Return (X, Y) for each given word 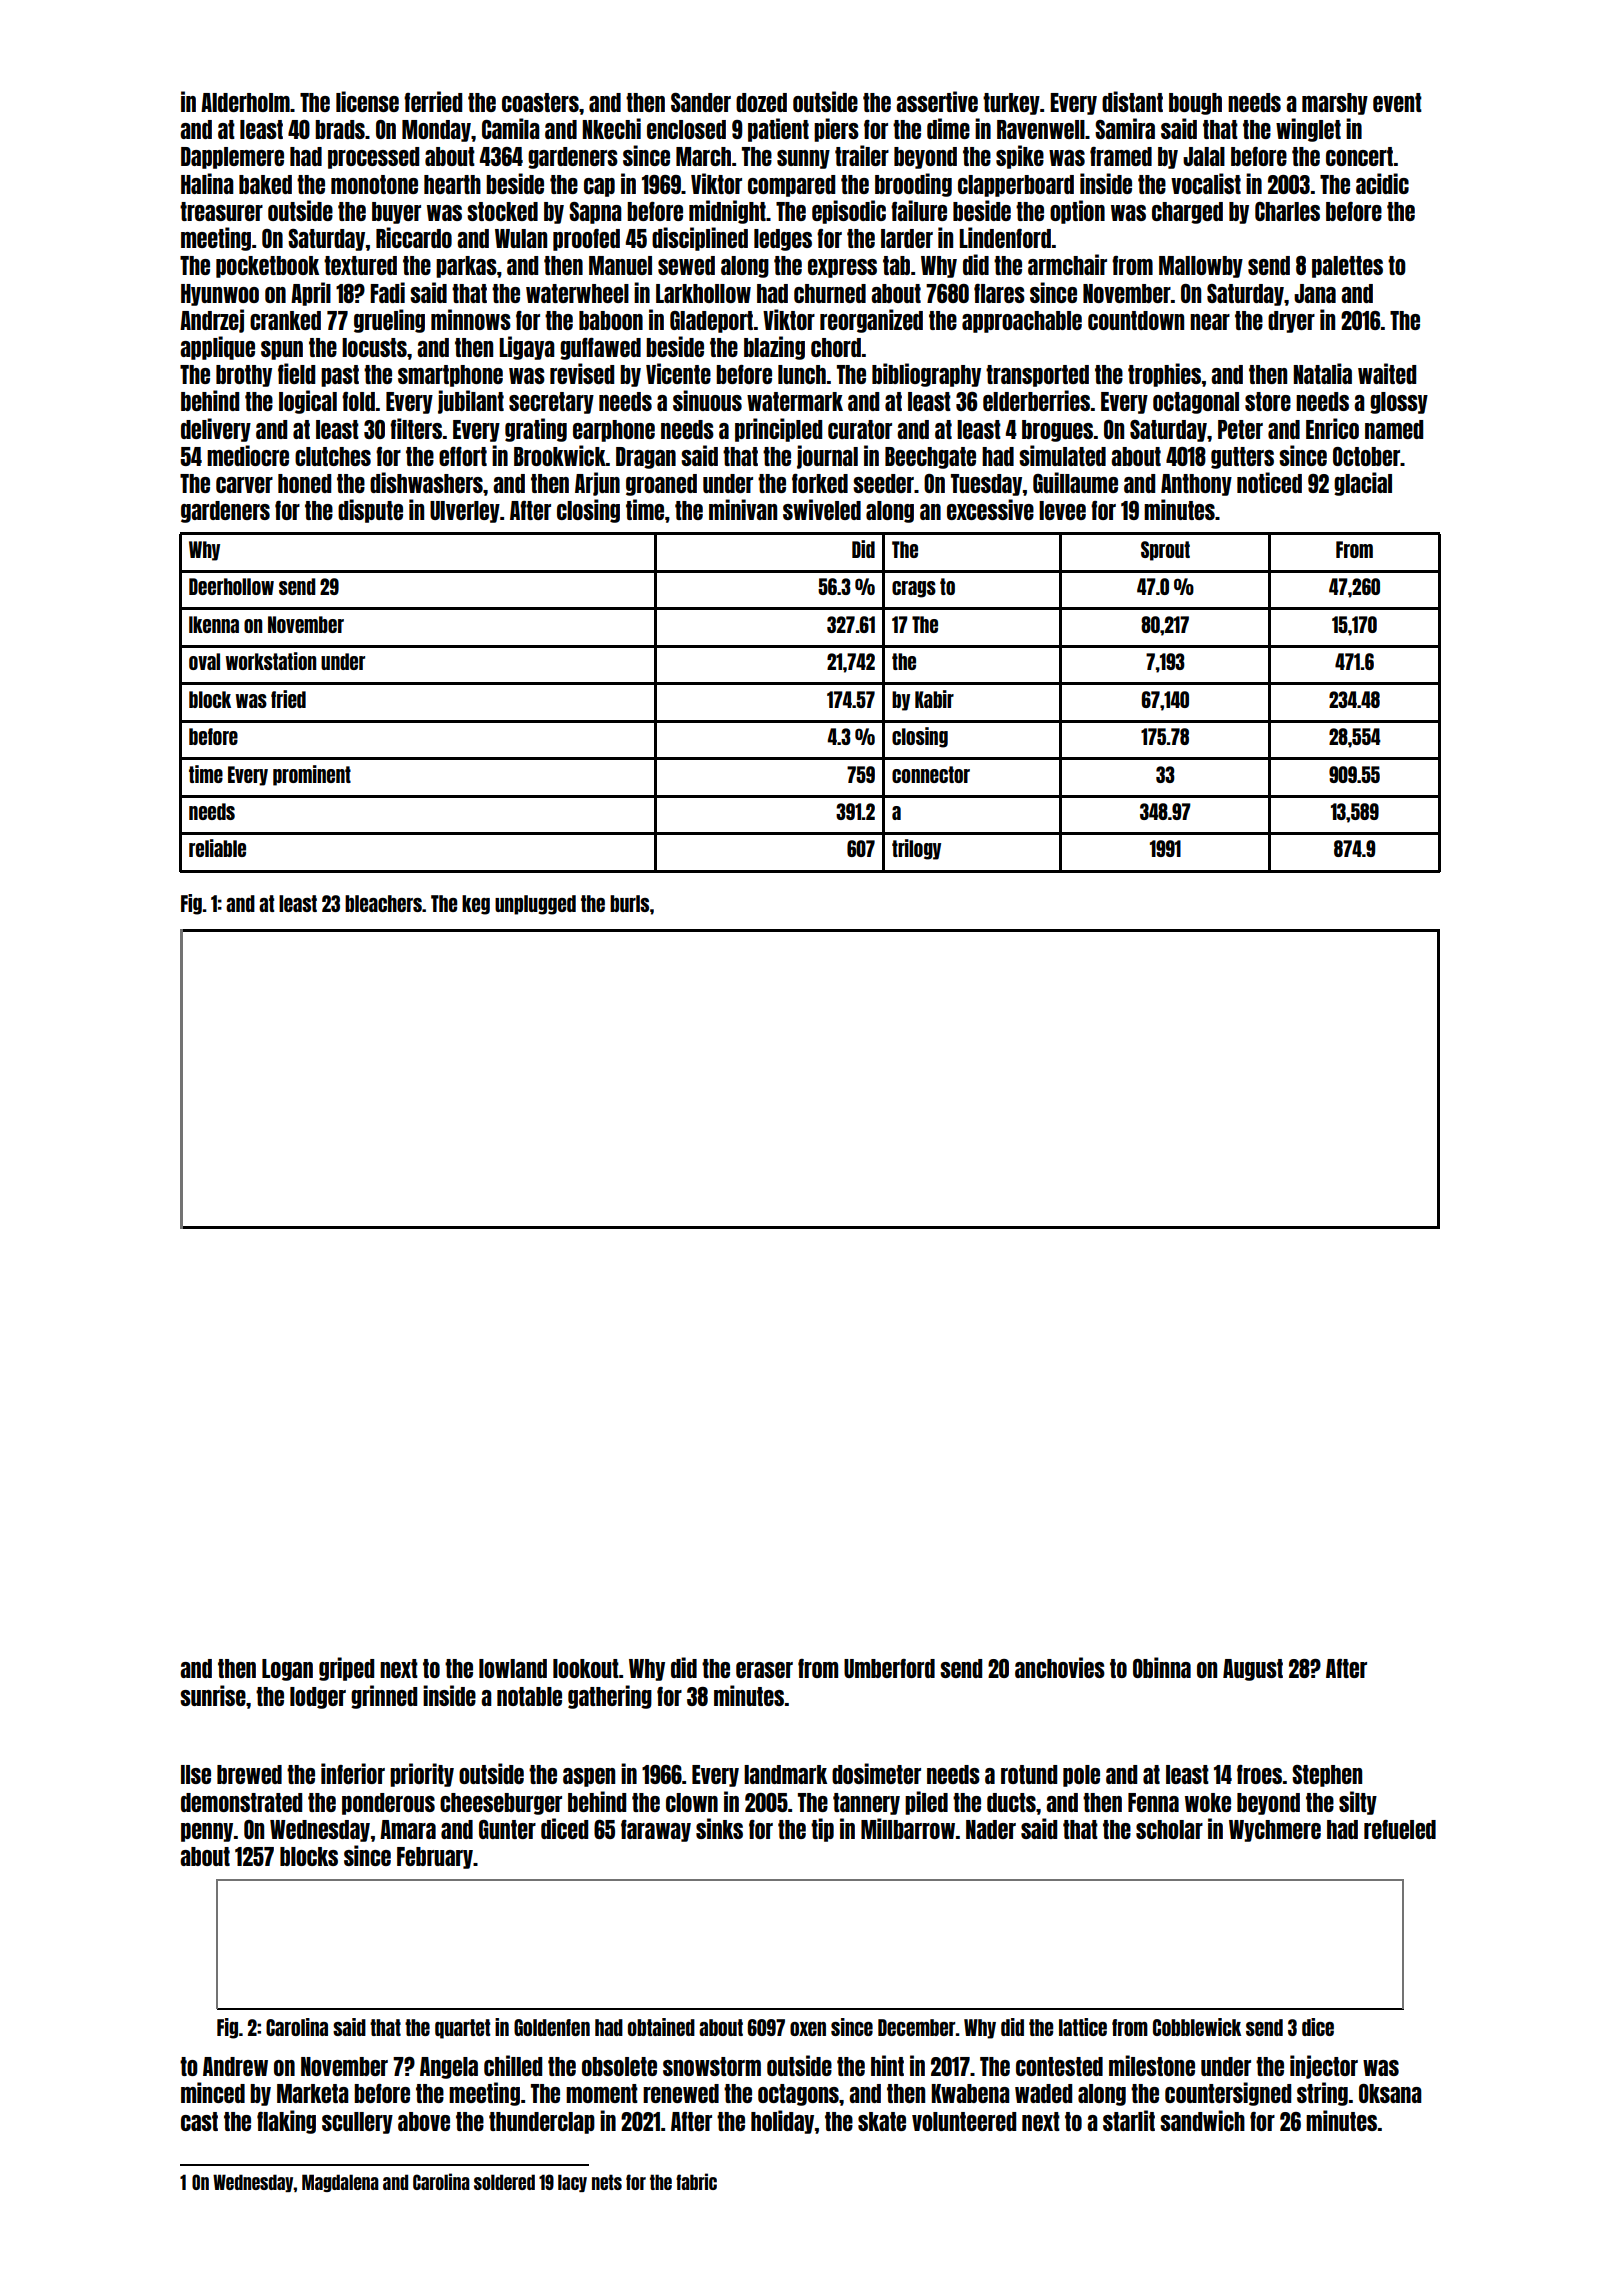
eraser (764, 1670)
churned (830, 293)
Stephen (1327, 1776)
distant (1132, 101)
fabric (696, 2181)
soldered (504, 2182)
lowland (513, 1668)
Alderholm (245, 102)
